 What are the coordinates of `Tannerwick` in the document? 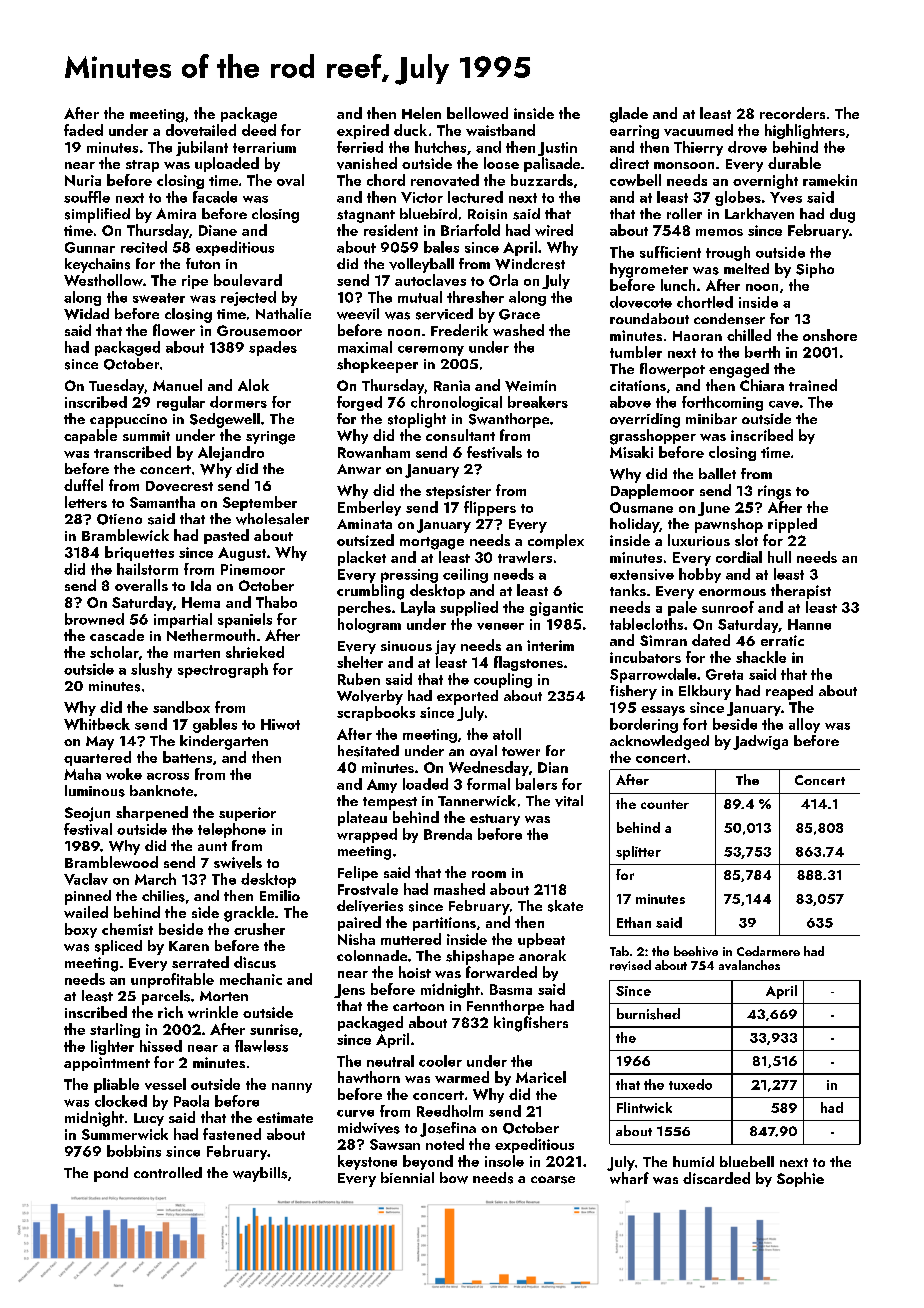 It's located at (477, 800).
